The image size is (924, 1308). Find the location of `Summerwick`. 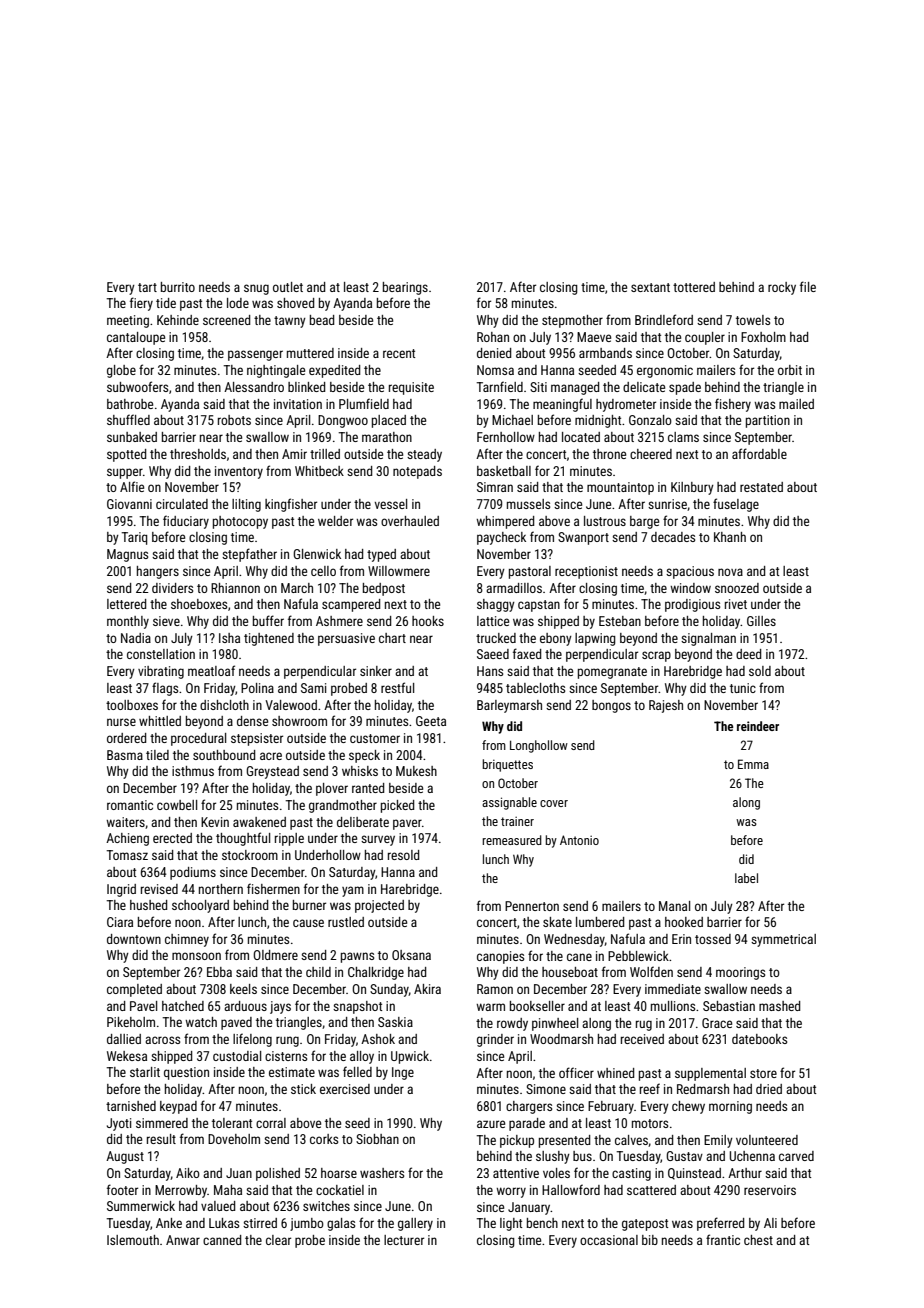

Summerwick is located at coordinates (141, 1206).
